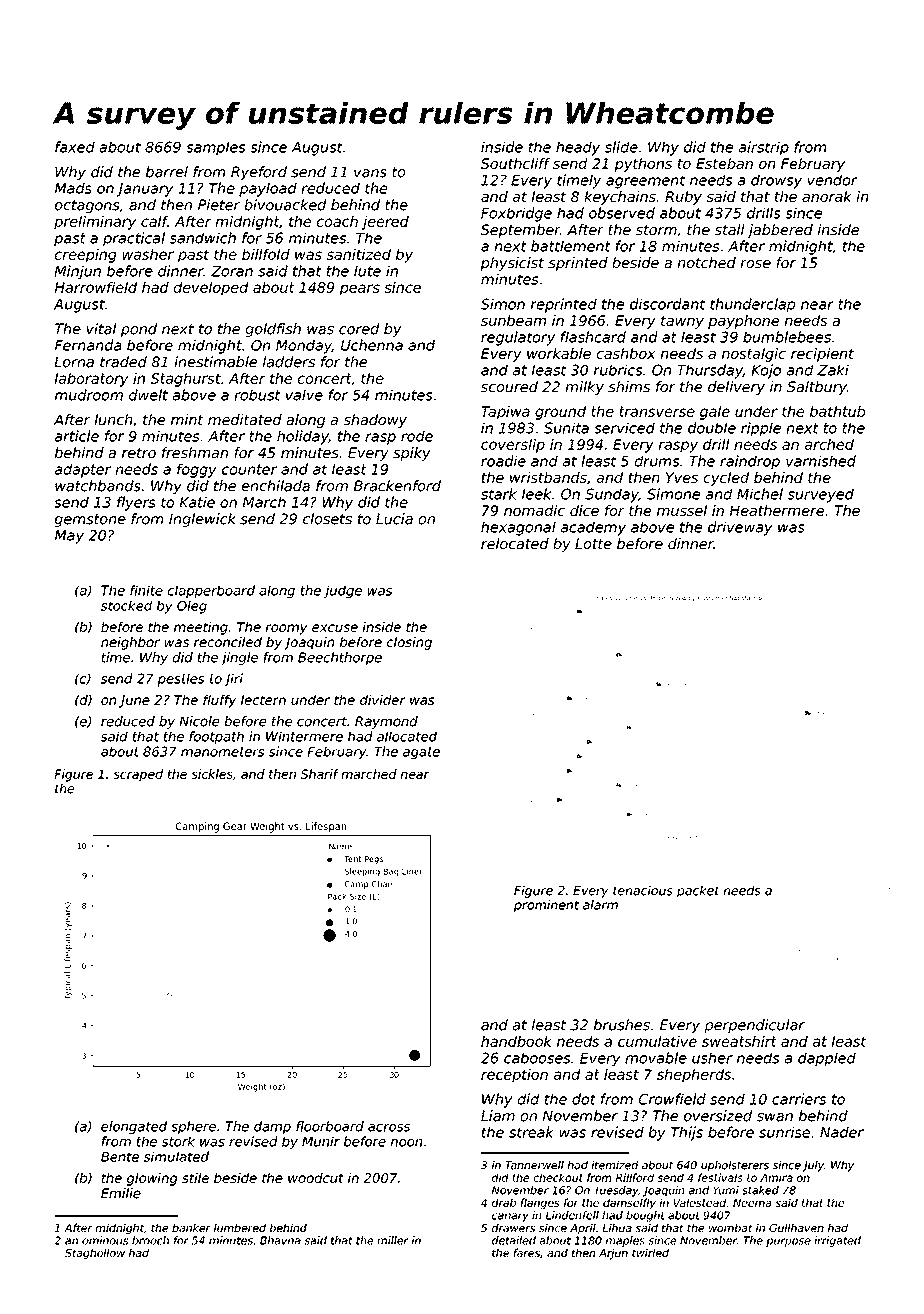 The image size is (924, 1314). I want to click on floorboard, so click(330, 1126).
